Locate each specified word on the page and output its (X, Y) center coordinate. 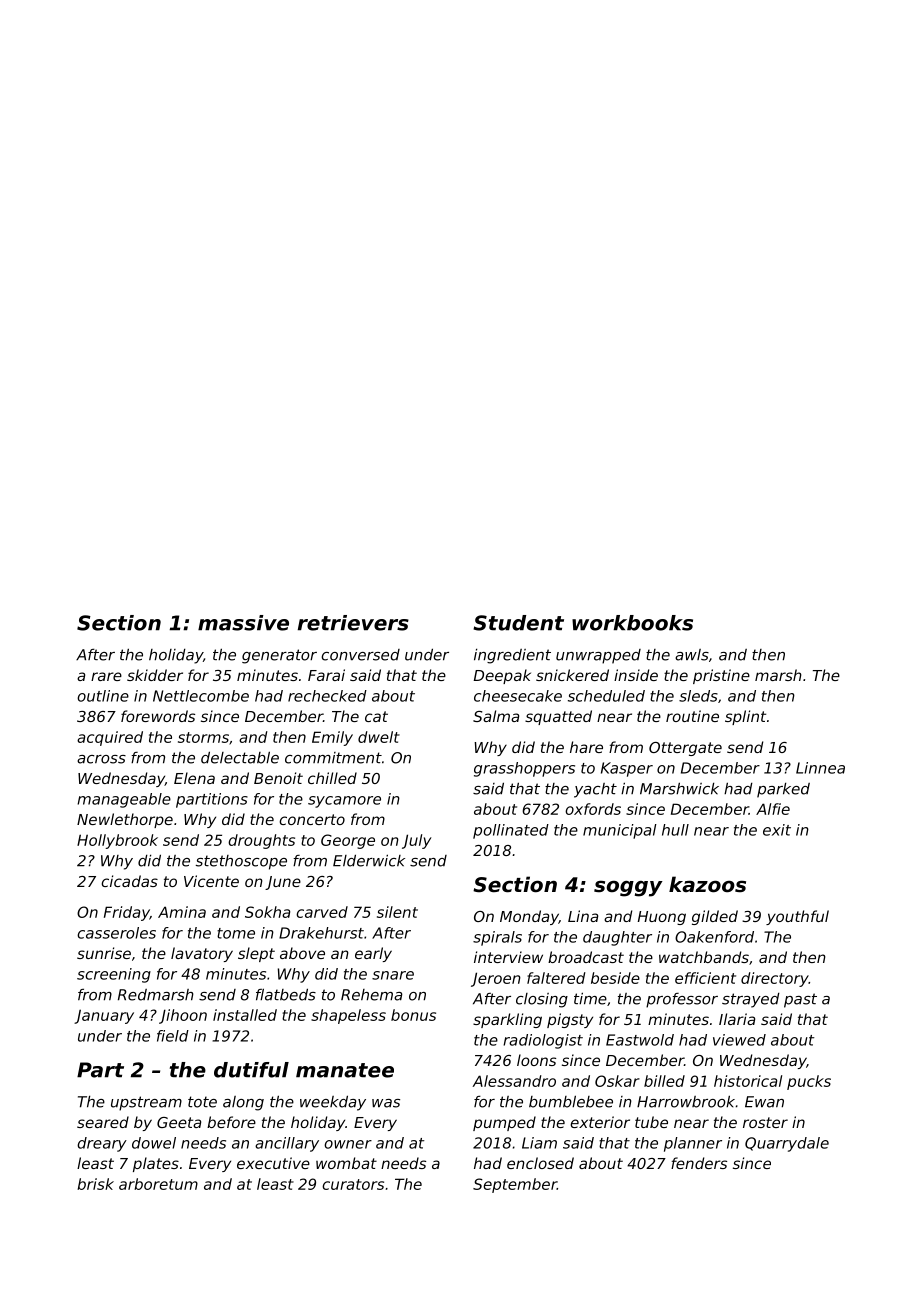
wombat (346, 1163)
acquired (110, 738)
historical (748, 1081)
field (173, 1036)
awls (692, 655)
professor (682, 1000)
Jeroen (496, 979)
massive (243, 623)
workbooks (632, 623)
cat (376, 716)
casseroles (116, 933)
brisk (95, 1184)
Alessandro (514, 1081)
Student (518, 623)
